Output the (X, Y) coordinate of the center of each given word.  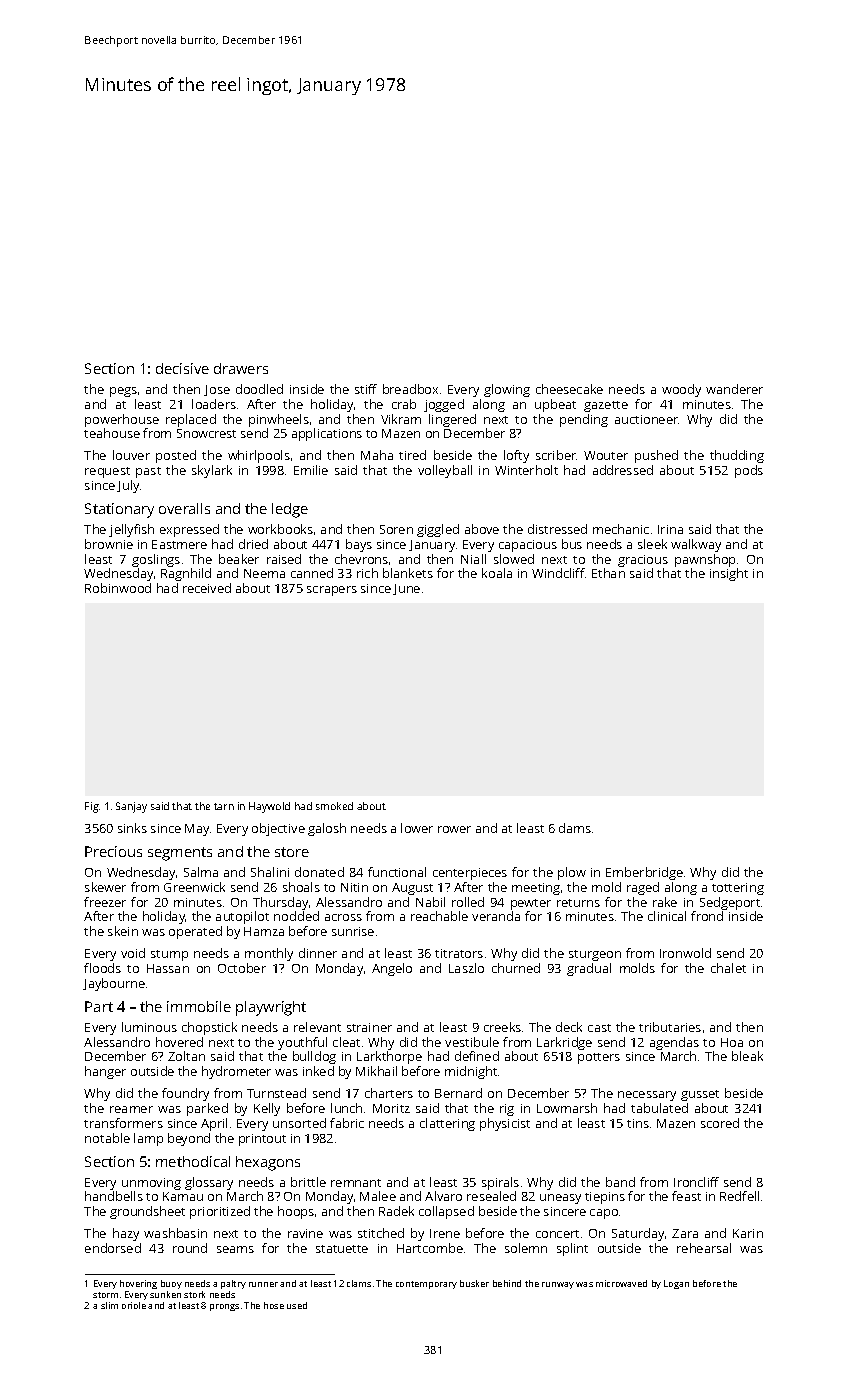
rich (367, 573)
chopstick (209, 1028)
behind (507, 1283)
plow (572, 873)
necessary (647, 1096)
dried (253, 544)
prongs (224, 1307)
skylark (212, 471)
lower (417, 828)
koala (497, 573)
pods (749, 471)
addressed (623, 470)
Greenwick (194, 887)
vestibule (472, 1042)
